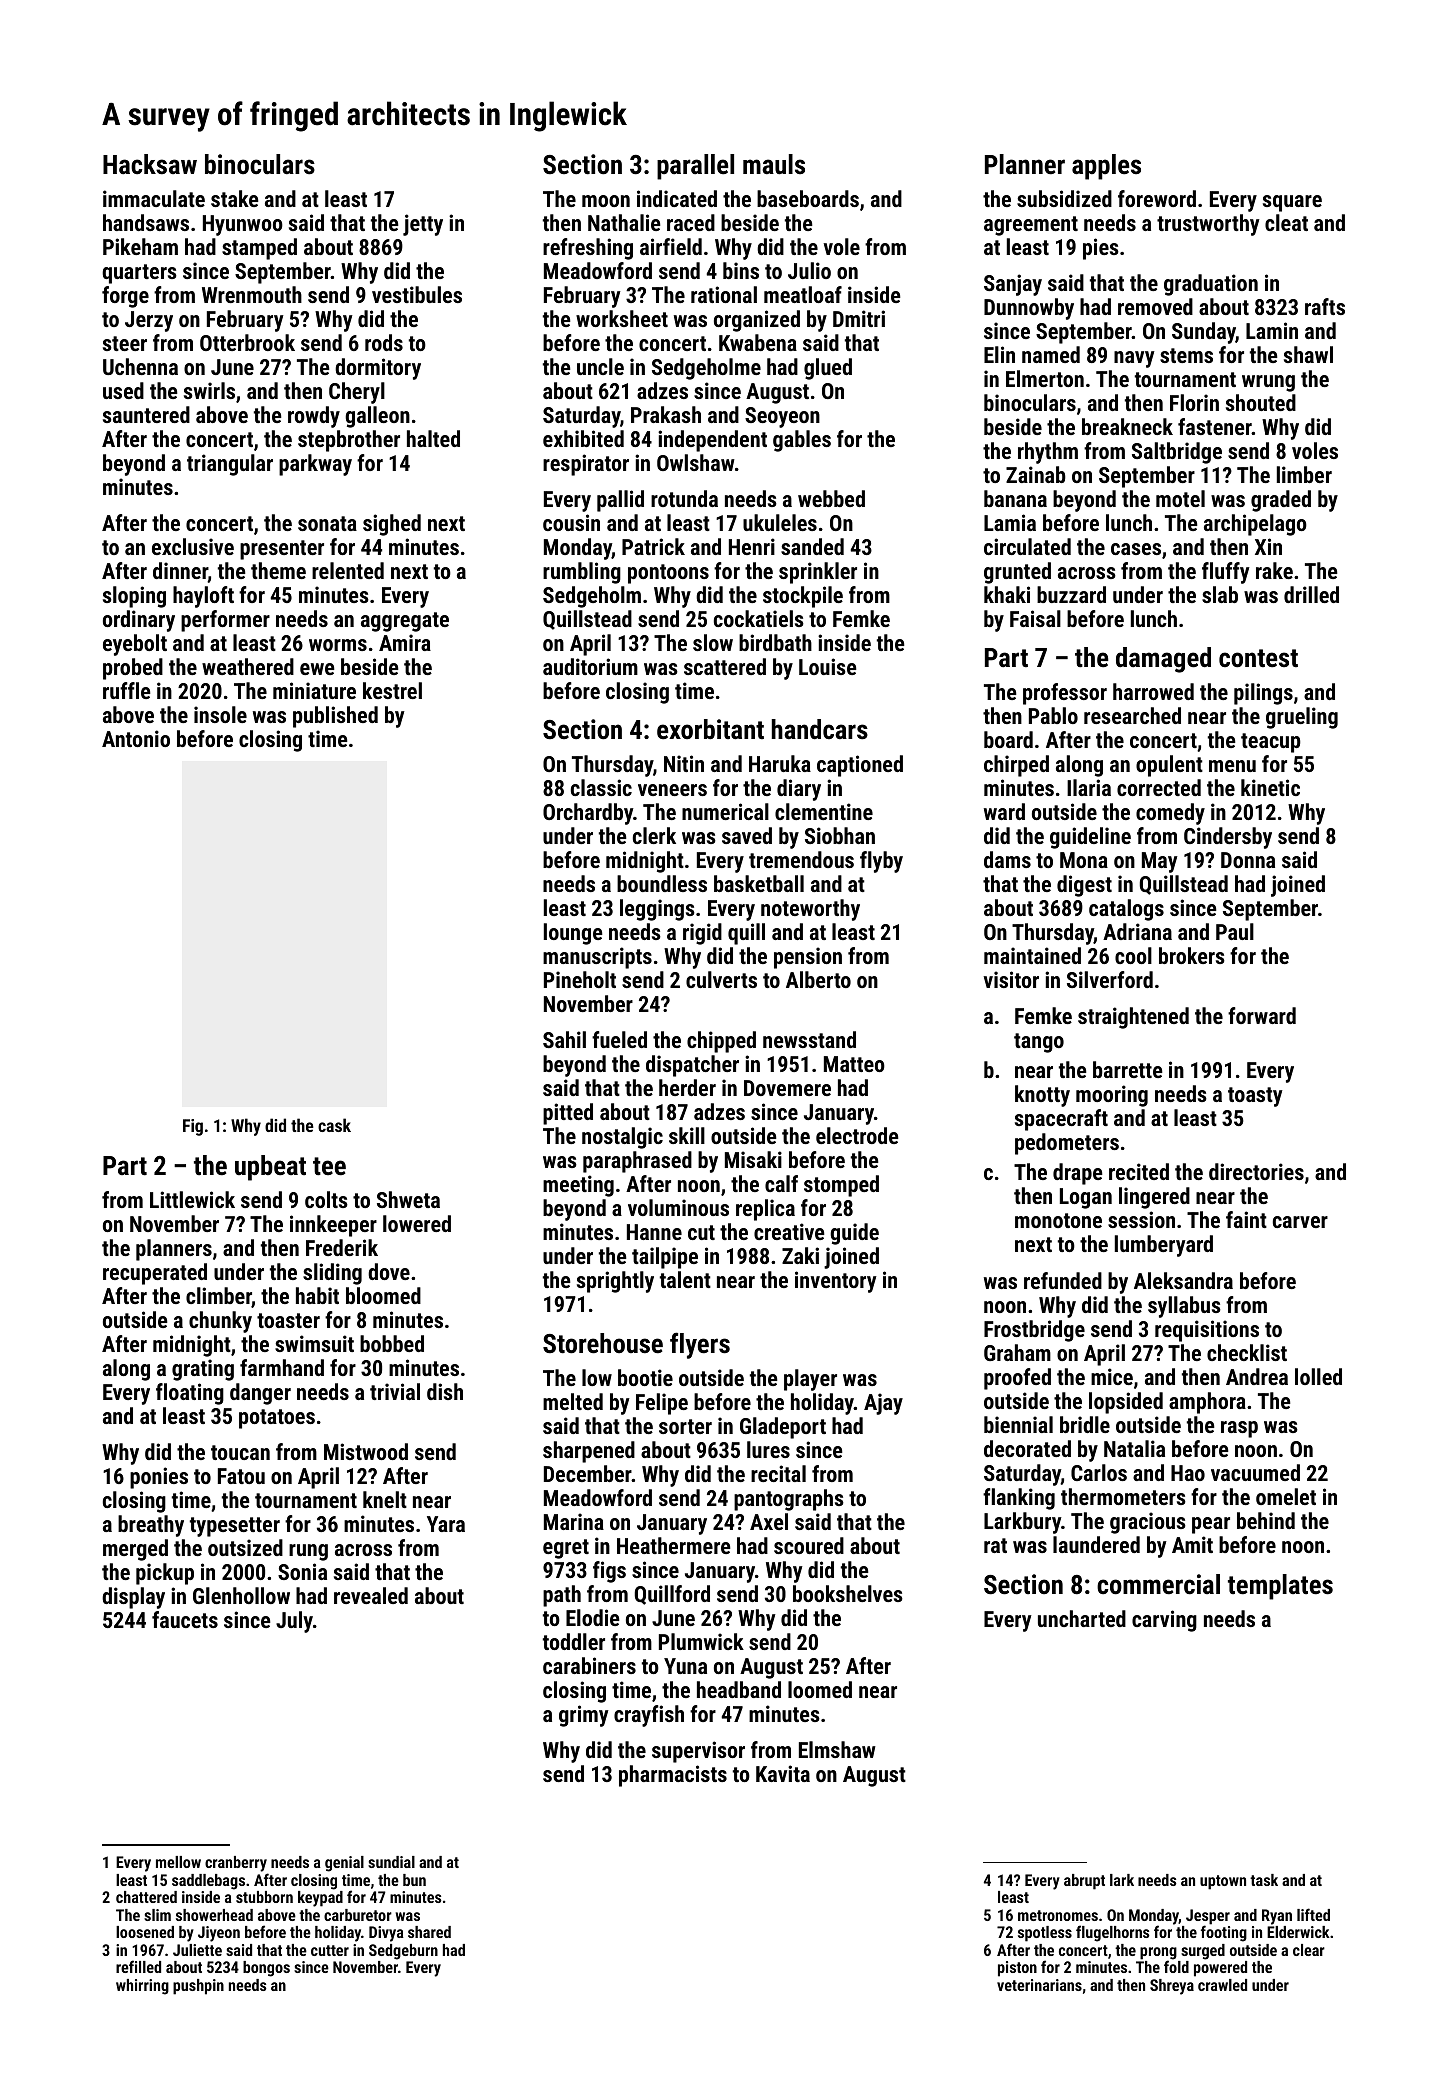 Image resolution: width=1450 pixels, height=2100 pixels. I want to click on Misaki, so click(753, 1159).
